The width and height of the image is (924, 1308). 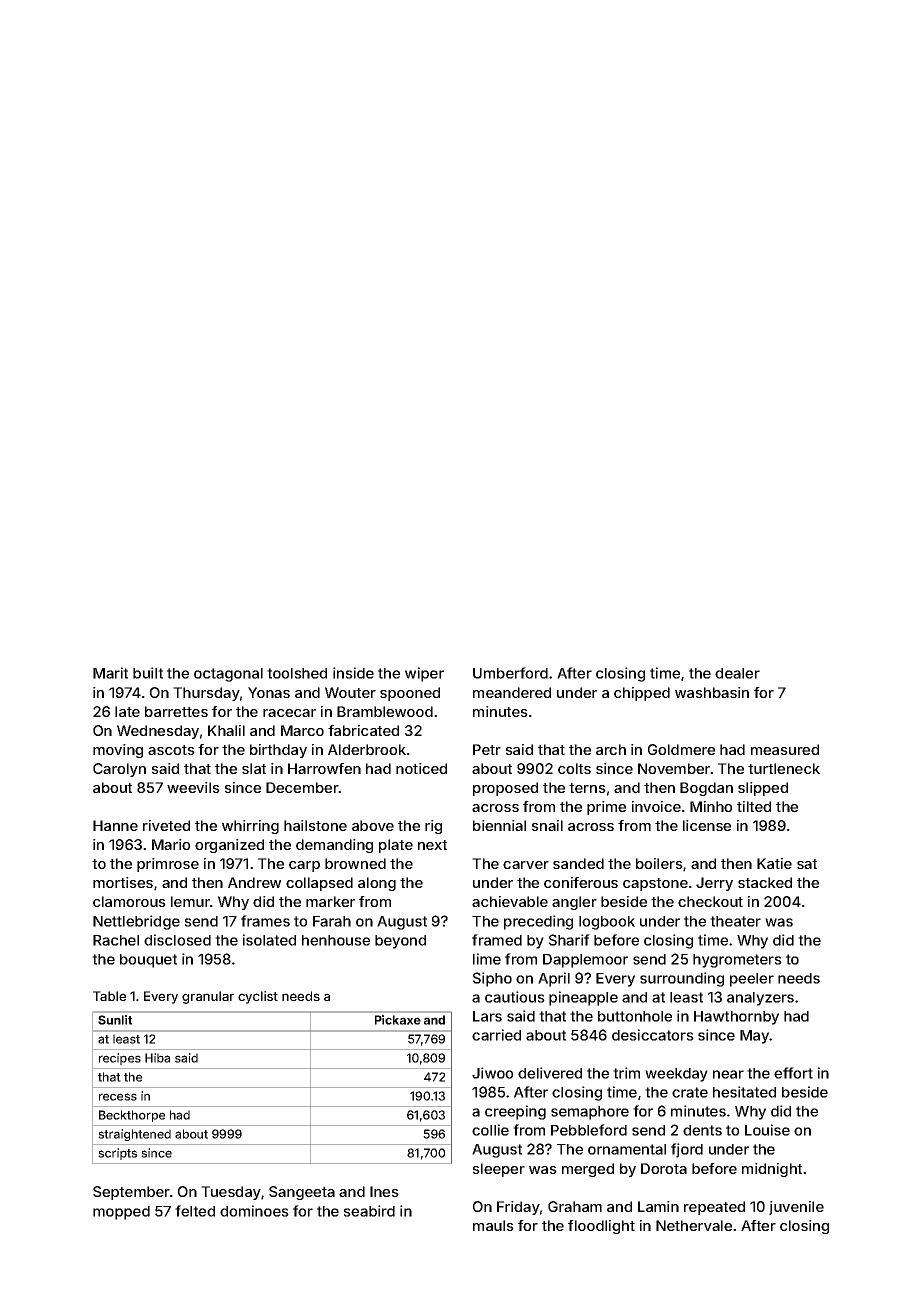 I want to click on creeping, so click(x=515, y=1112).
